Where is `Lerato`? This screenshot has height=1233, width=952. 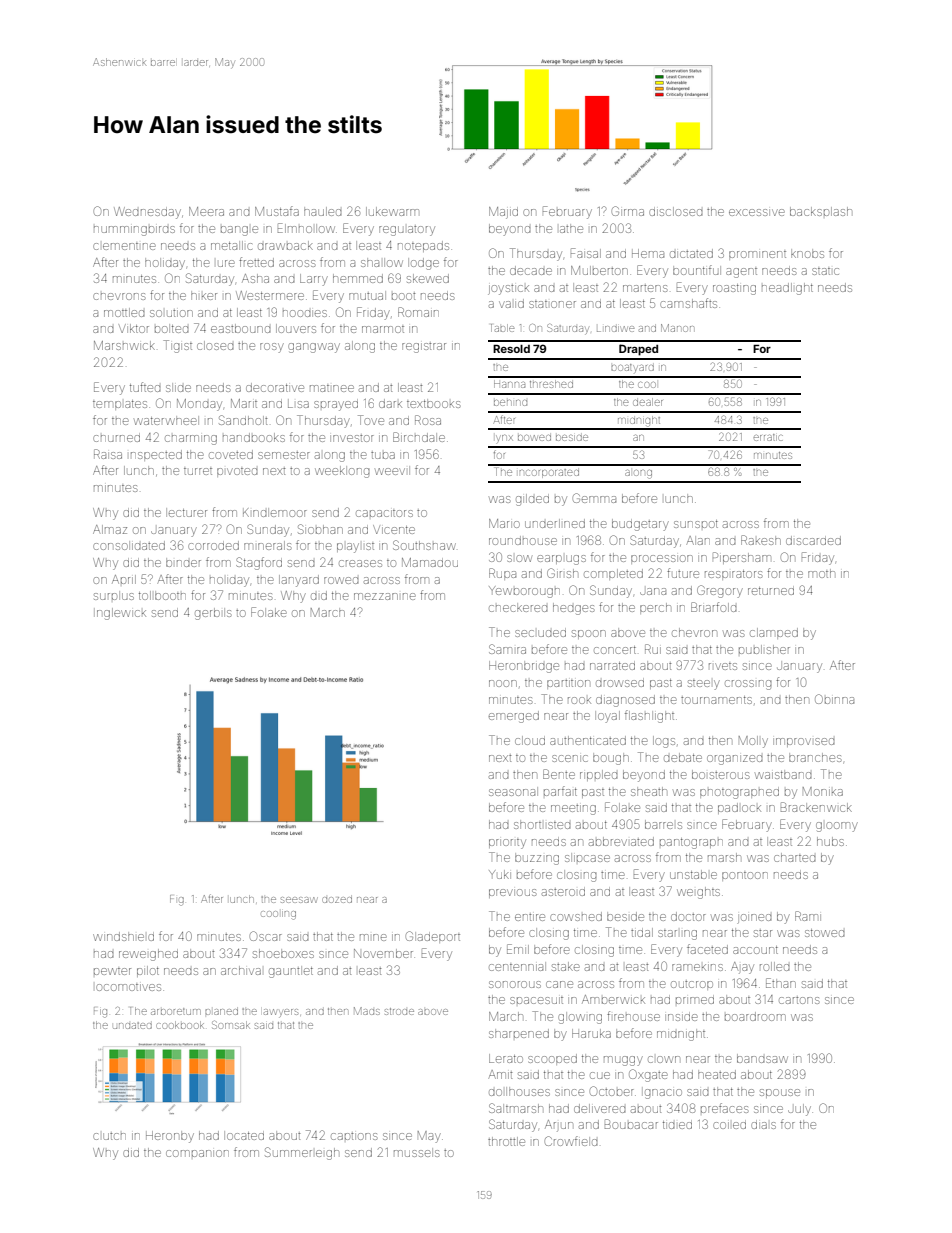
Lerato is located at coordinates (506, 1058).
